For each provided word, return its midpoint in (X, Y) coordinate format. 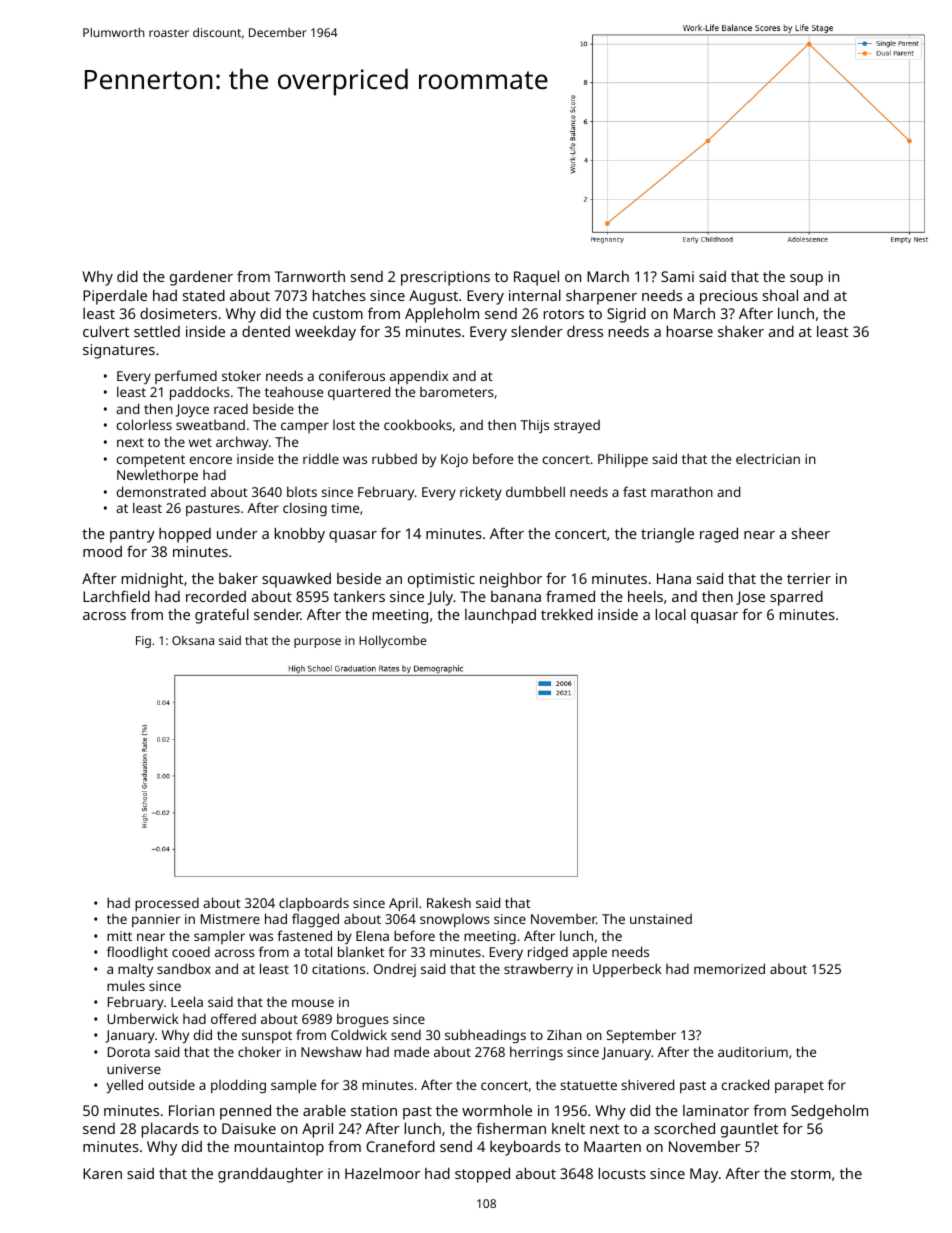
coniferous (352, 375)
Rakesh (449, 902)
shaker (741, 331)
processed (167, 904)
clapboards (314, 904)
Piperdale (115, 297)
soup (806, 280)
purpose (317, 643)
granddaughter (270, 1175)
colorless (144, 424)
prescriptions (445, 278)
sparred (796, 598)
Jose (750, 598)
